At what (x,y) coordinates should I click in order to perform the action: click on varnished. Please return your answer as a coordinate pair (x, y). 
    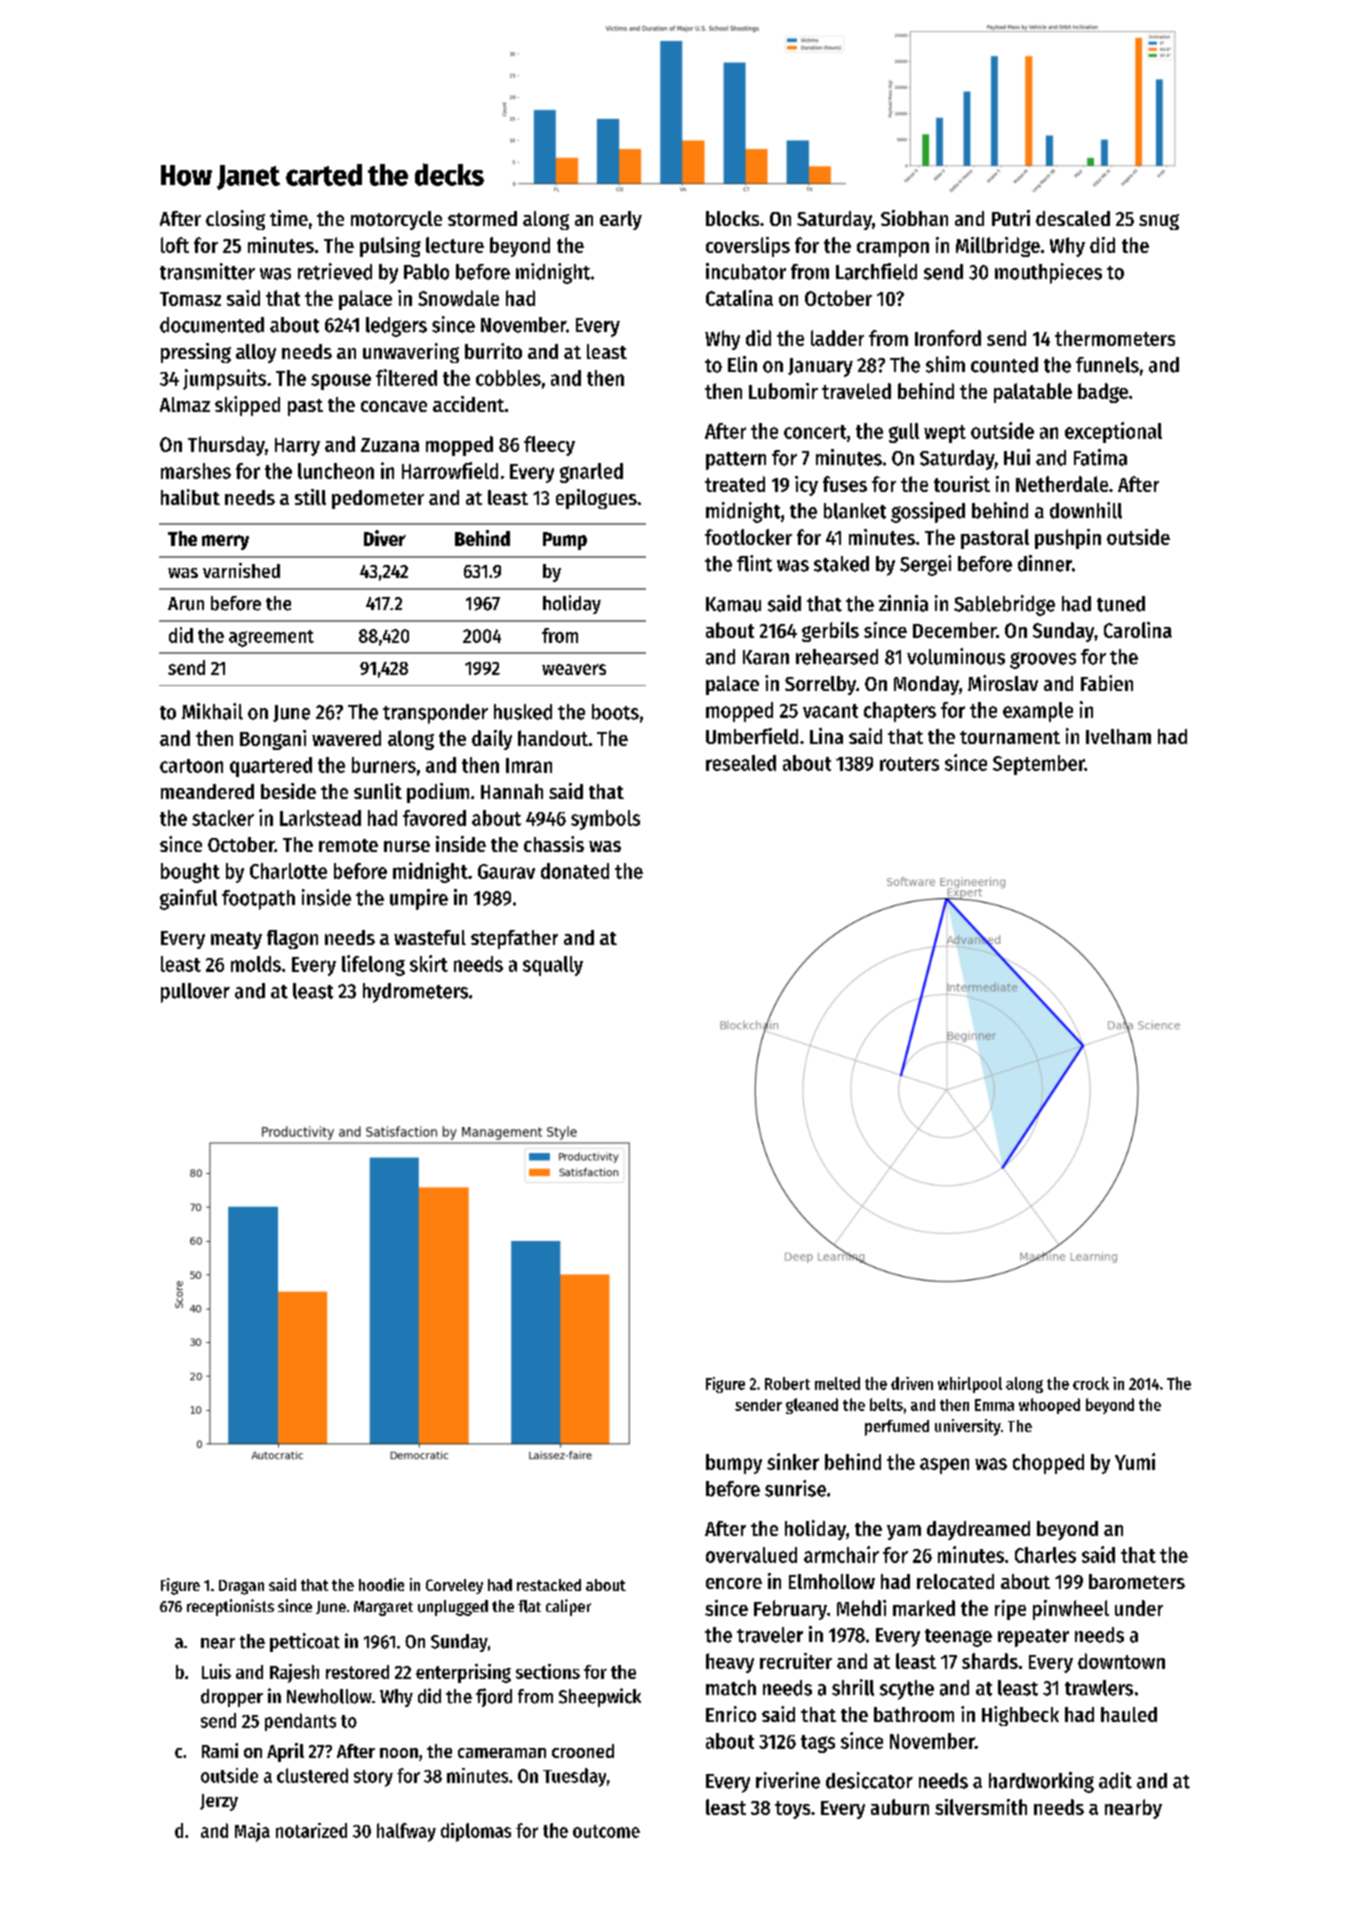
    Looking at the image, I should click on (241, 570).
